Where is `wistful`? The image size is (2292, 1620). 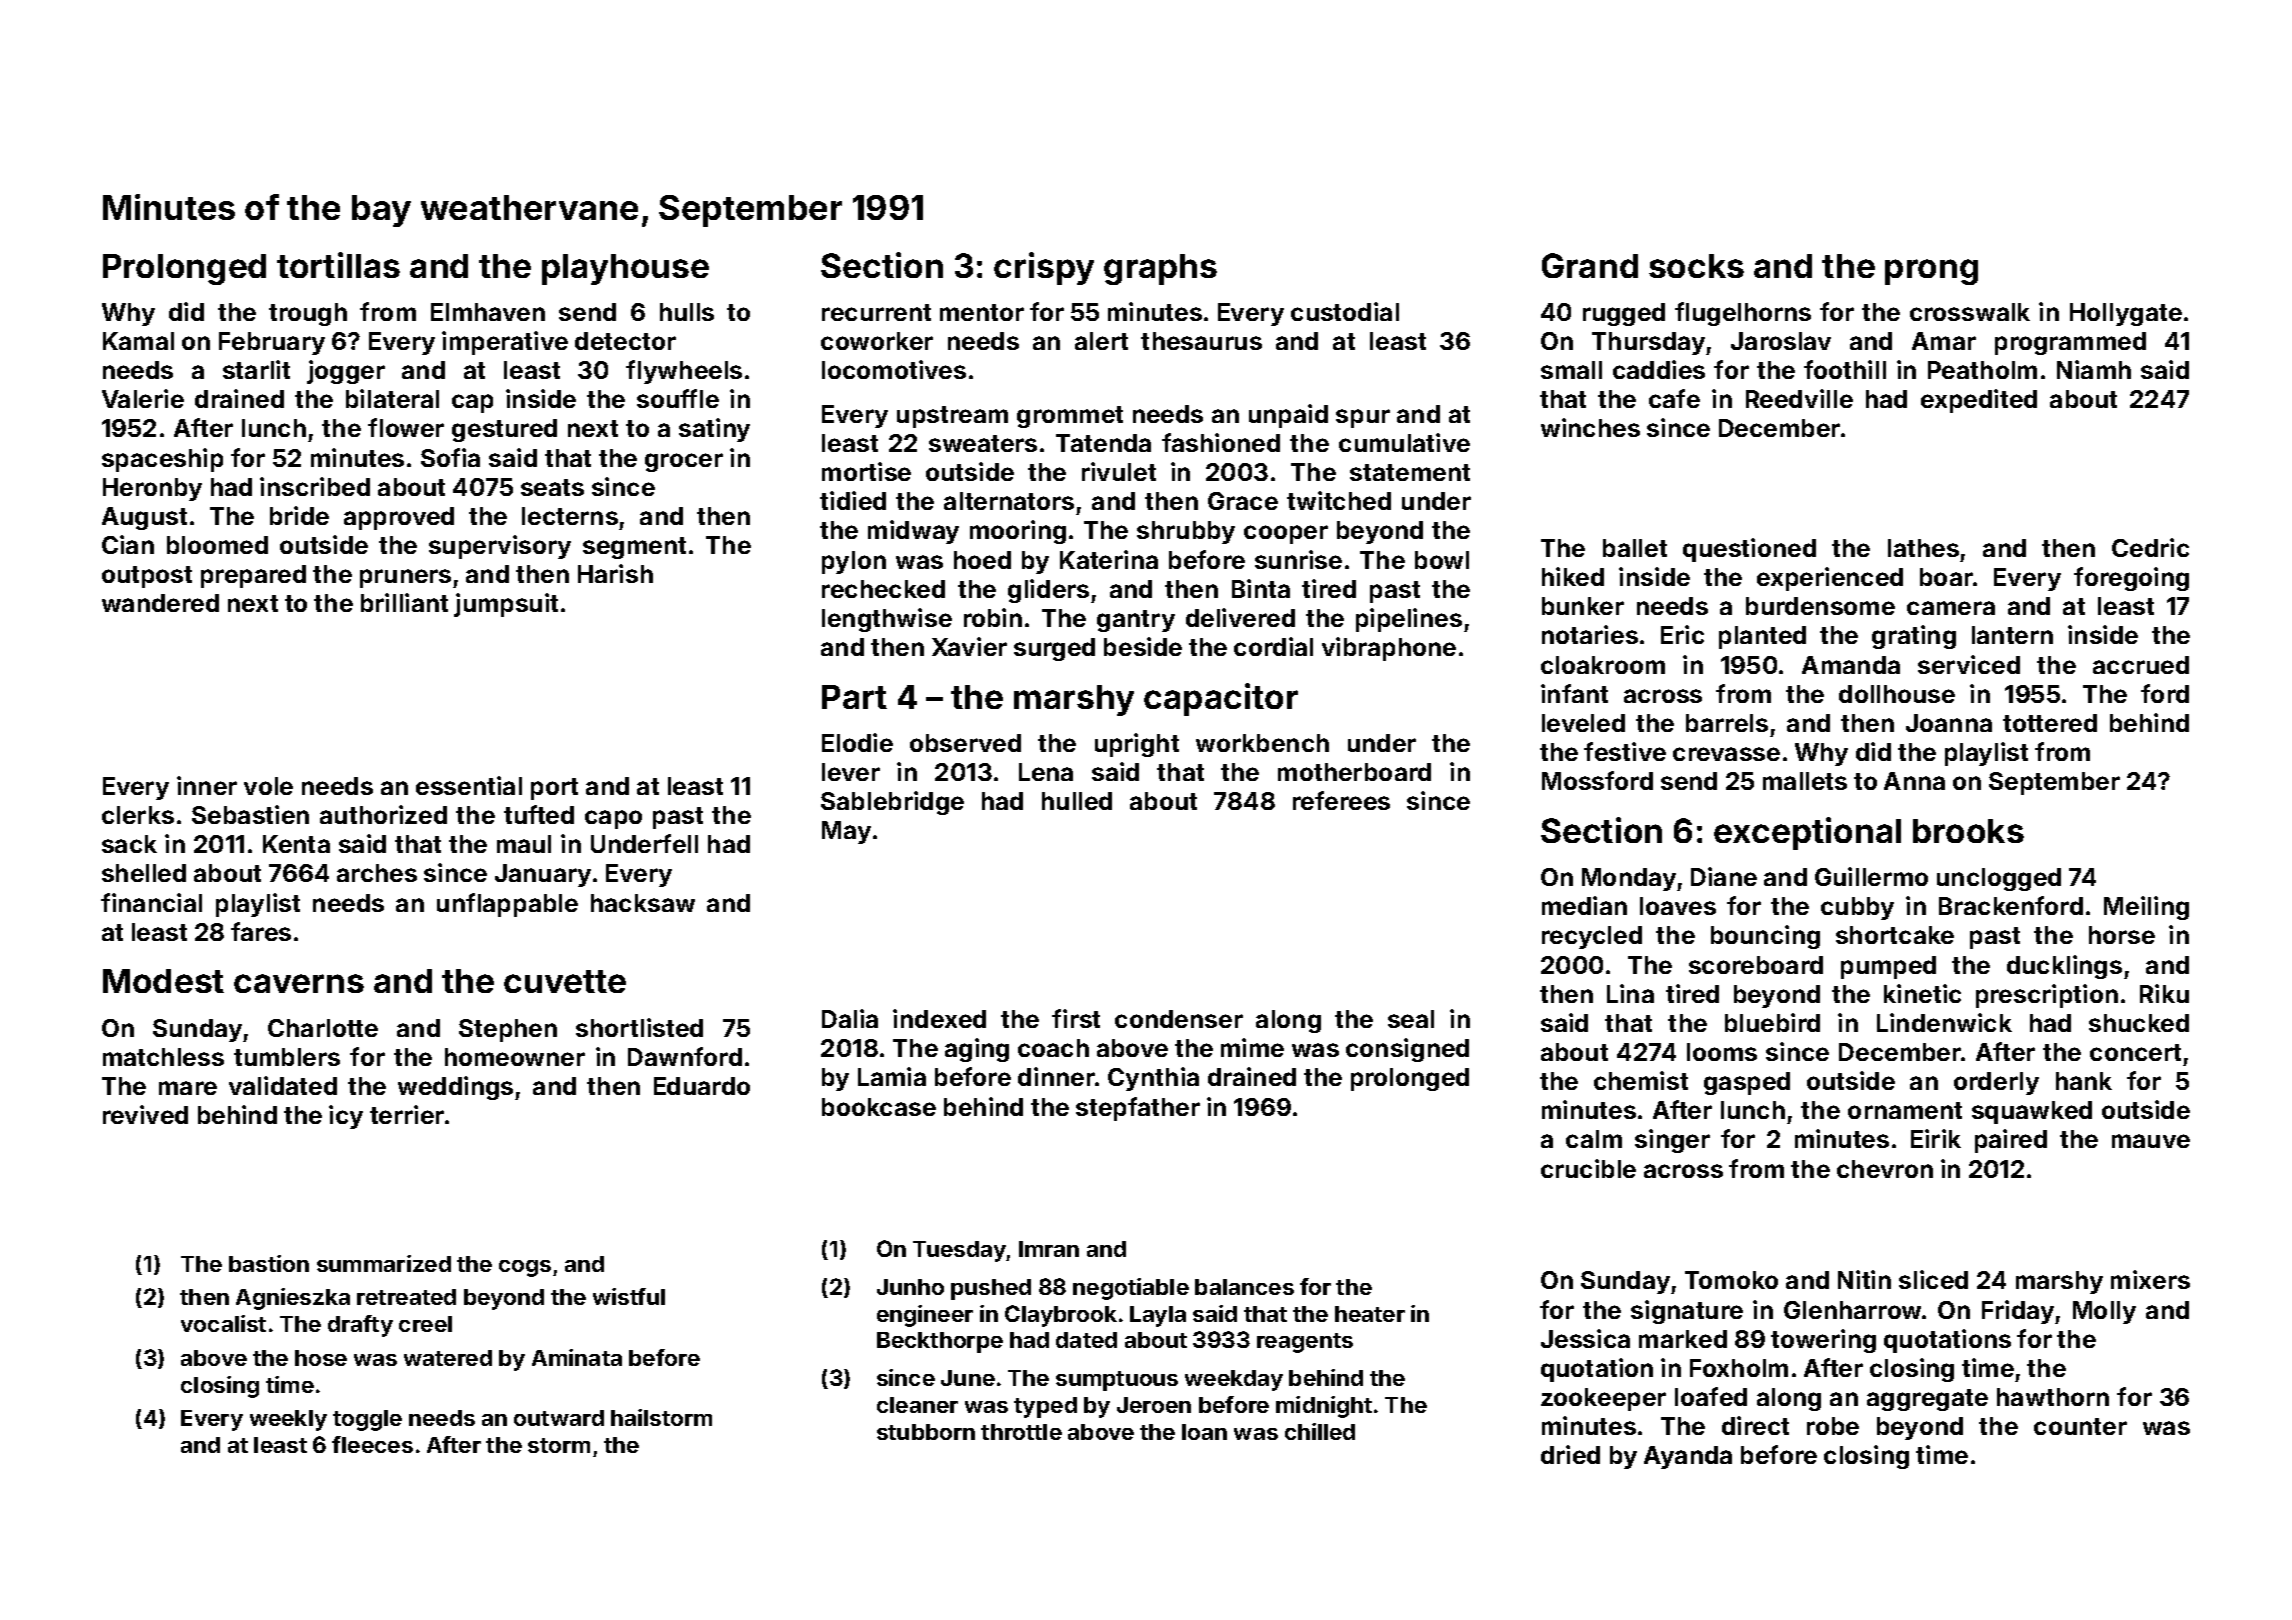
wistful is located at coordinates (629, 1296).
